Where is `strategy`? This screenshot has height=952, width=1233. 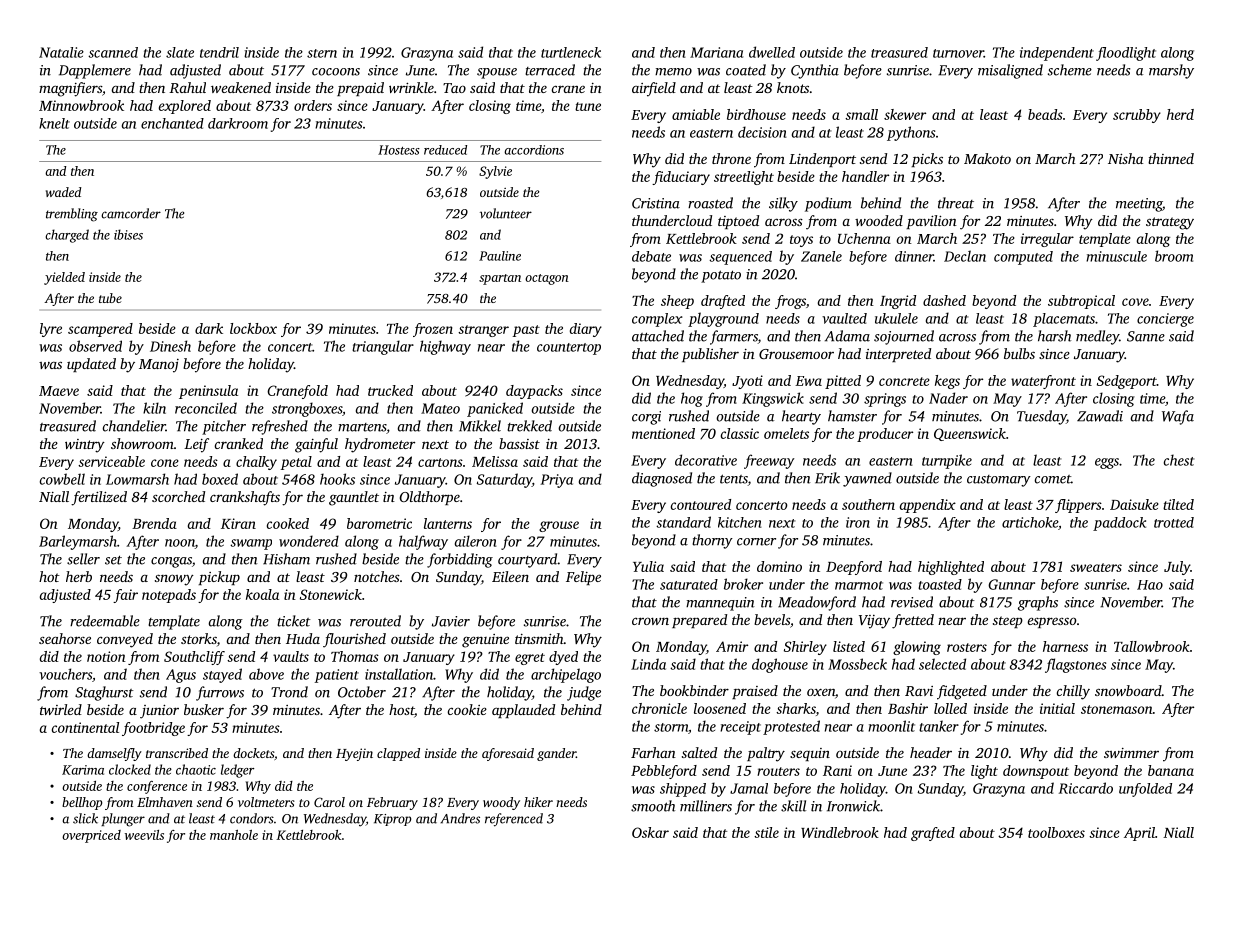 strategy is located at coordinates (1170, 223).
